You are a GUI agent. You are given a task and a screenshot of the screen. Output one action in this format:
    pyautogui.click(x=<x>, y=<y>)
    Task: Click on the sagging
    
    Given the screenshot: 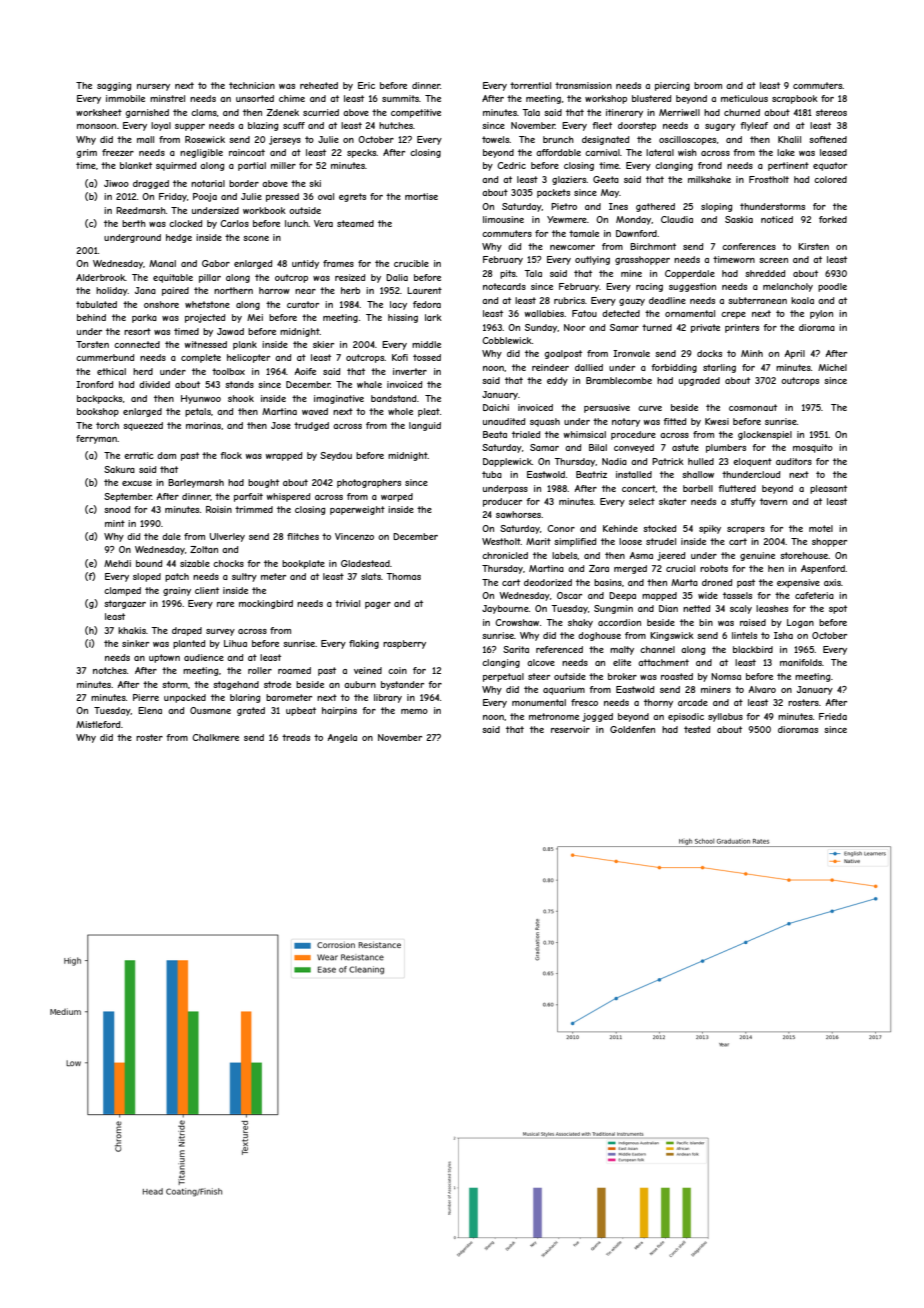 What is the action you would take?
    pyautogui.click(x=114, y=86)
